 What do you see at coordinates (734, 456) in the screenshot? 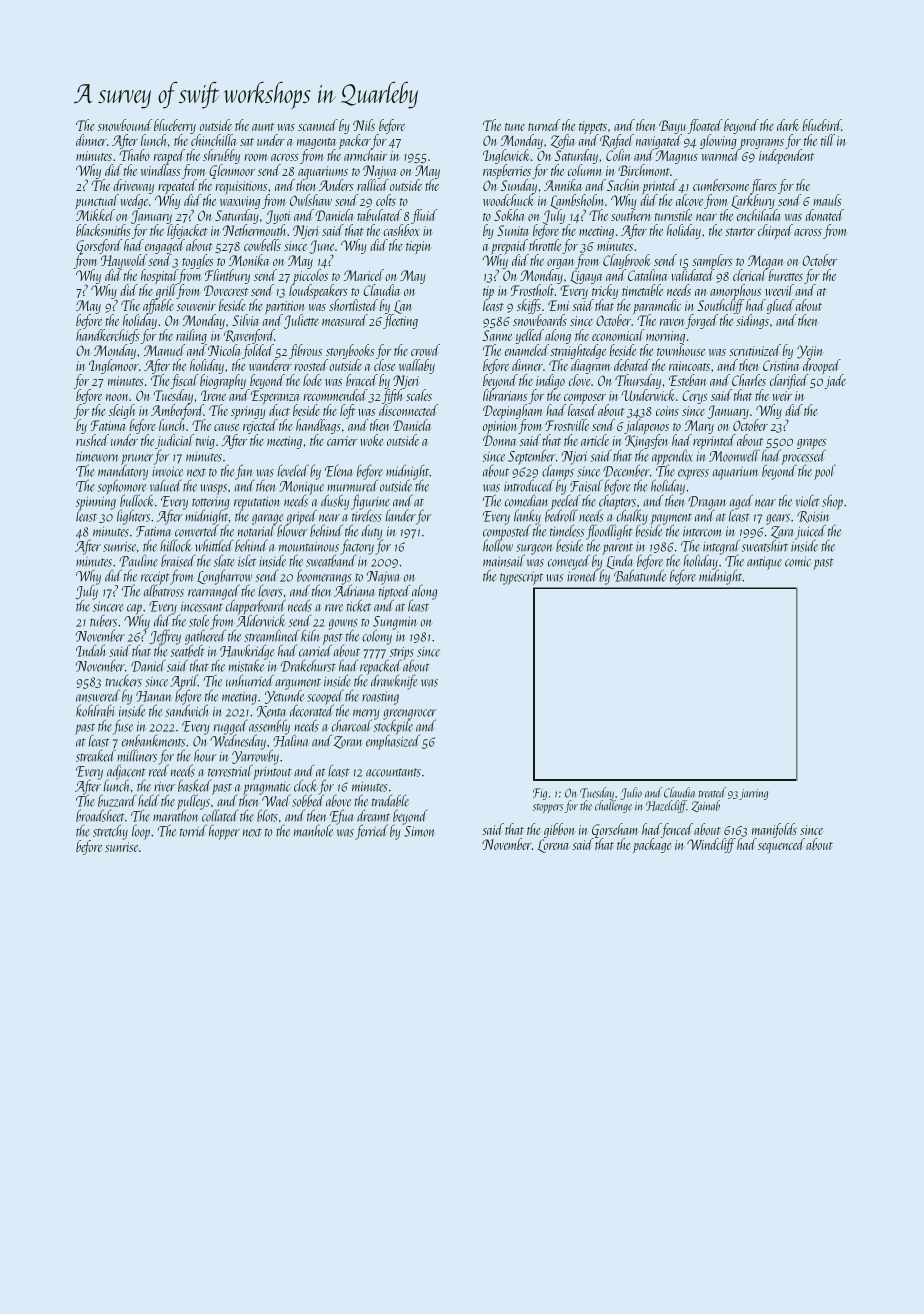
I see `Moonwell` at bounding box center [734, 456].
